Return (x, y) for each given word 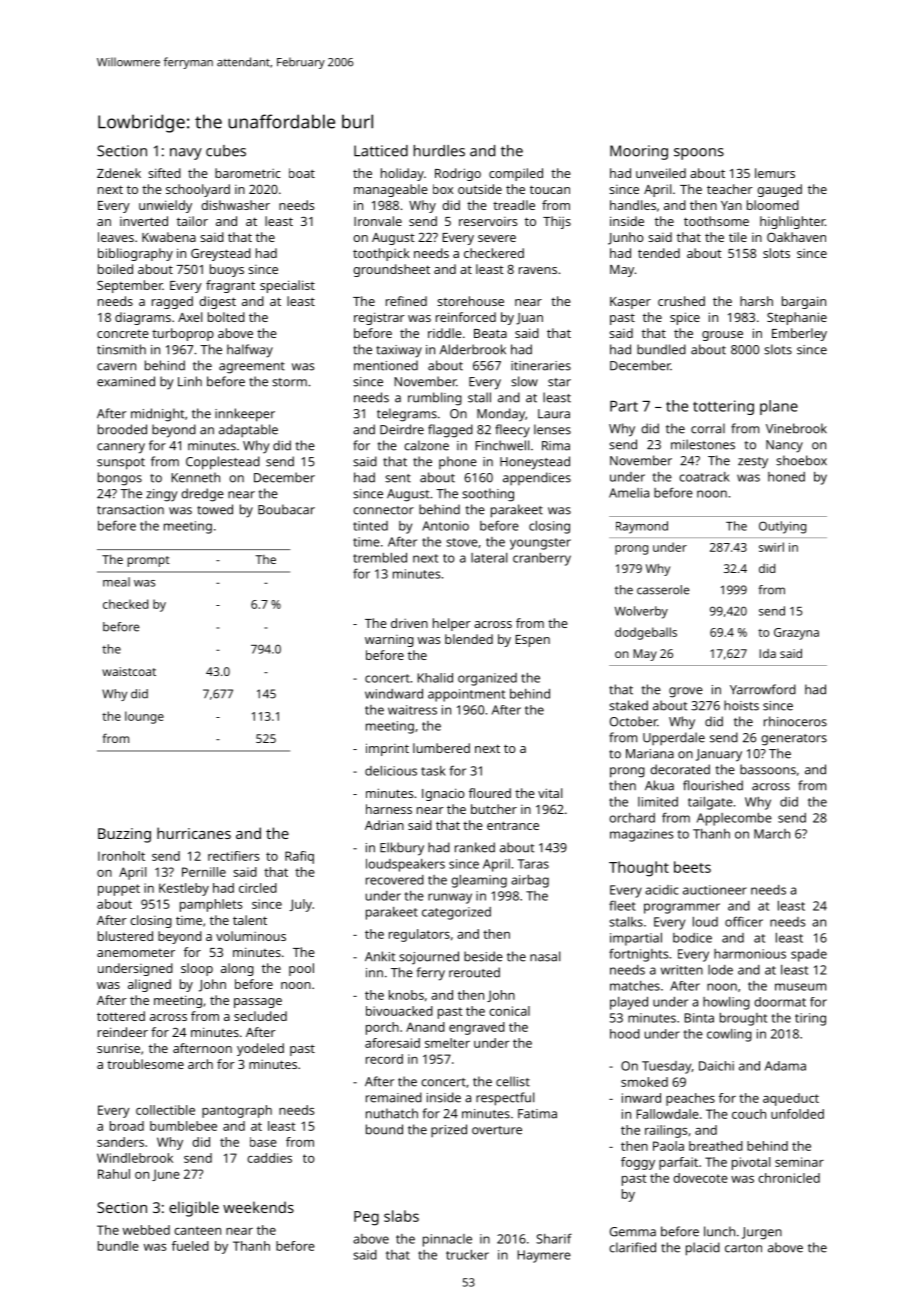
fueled (190, 1246)
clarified (632, 1247)
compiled (516, 174)
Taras (533, 864)
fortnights (638, 955)
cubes (226, 151)
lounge (144, 717)
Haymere (544, 1256)
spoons (699, 154)
